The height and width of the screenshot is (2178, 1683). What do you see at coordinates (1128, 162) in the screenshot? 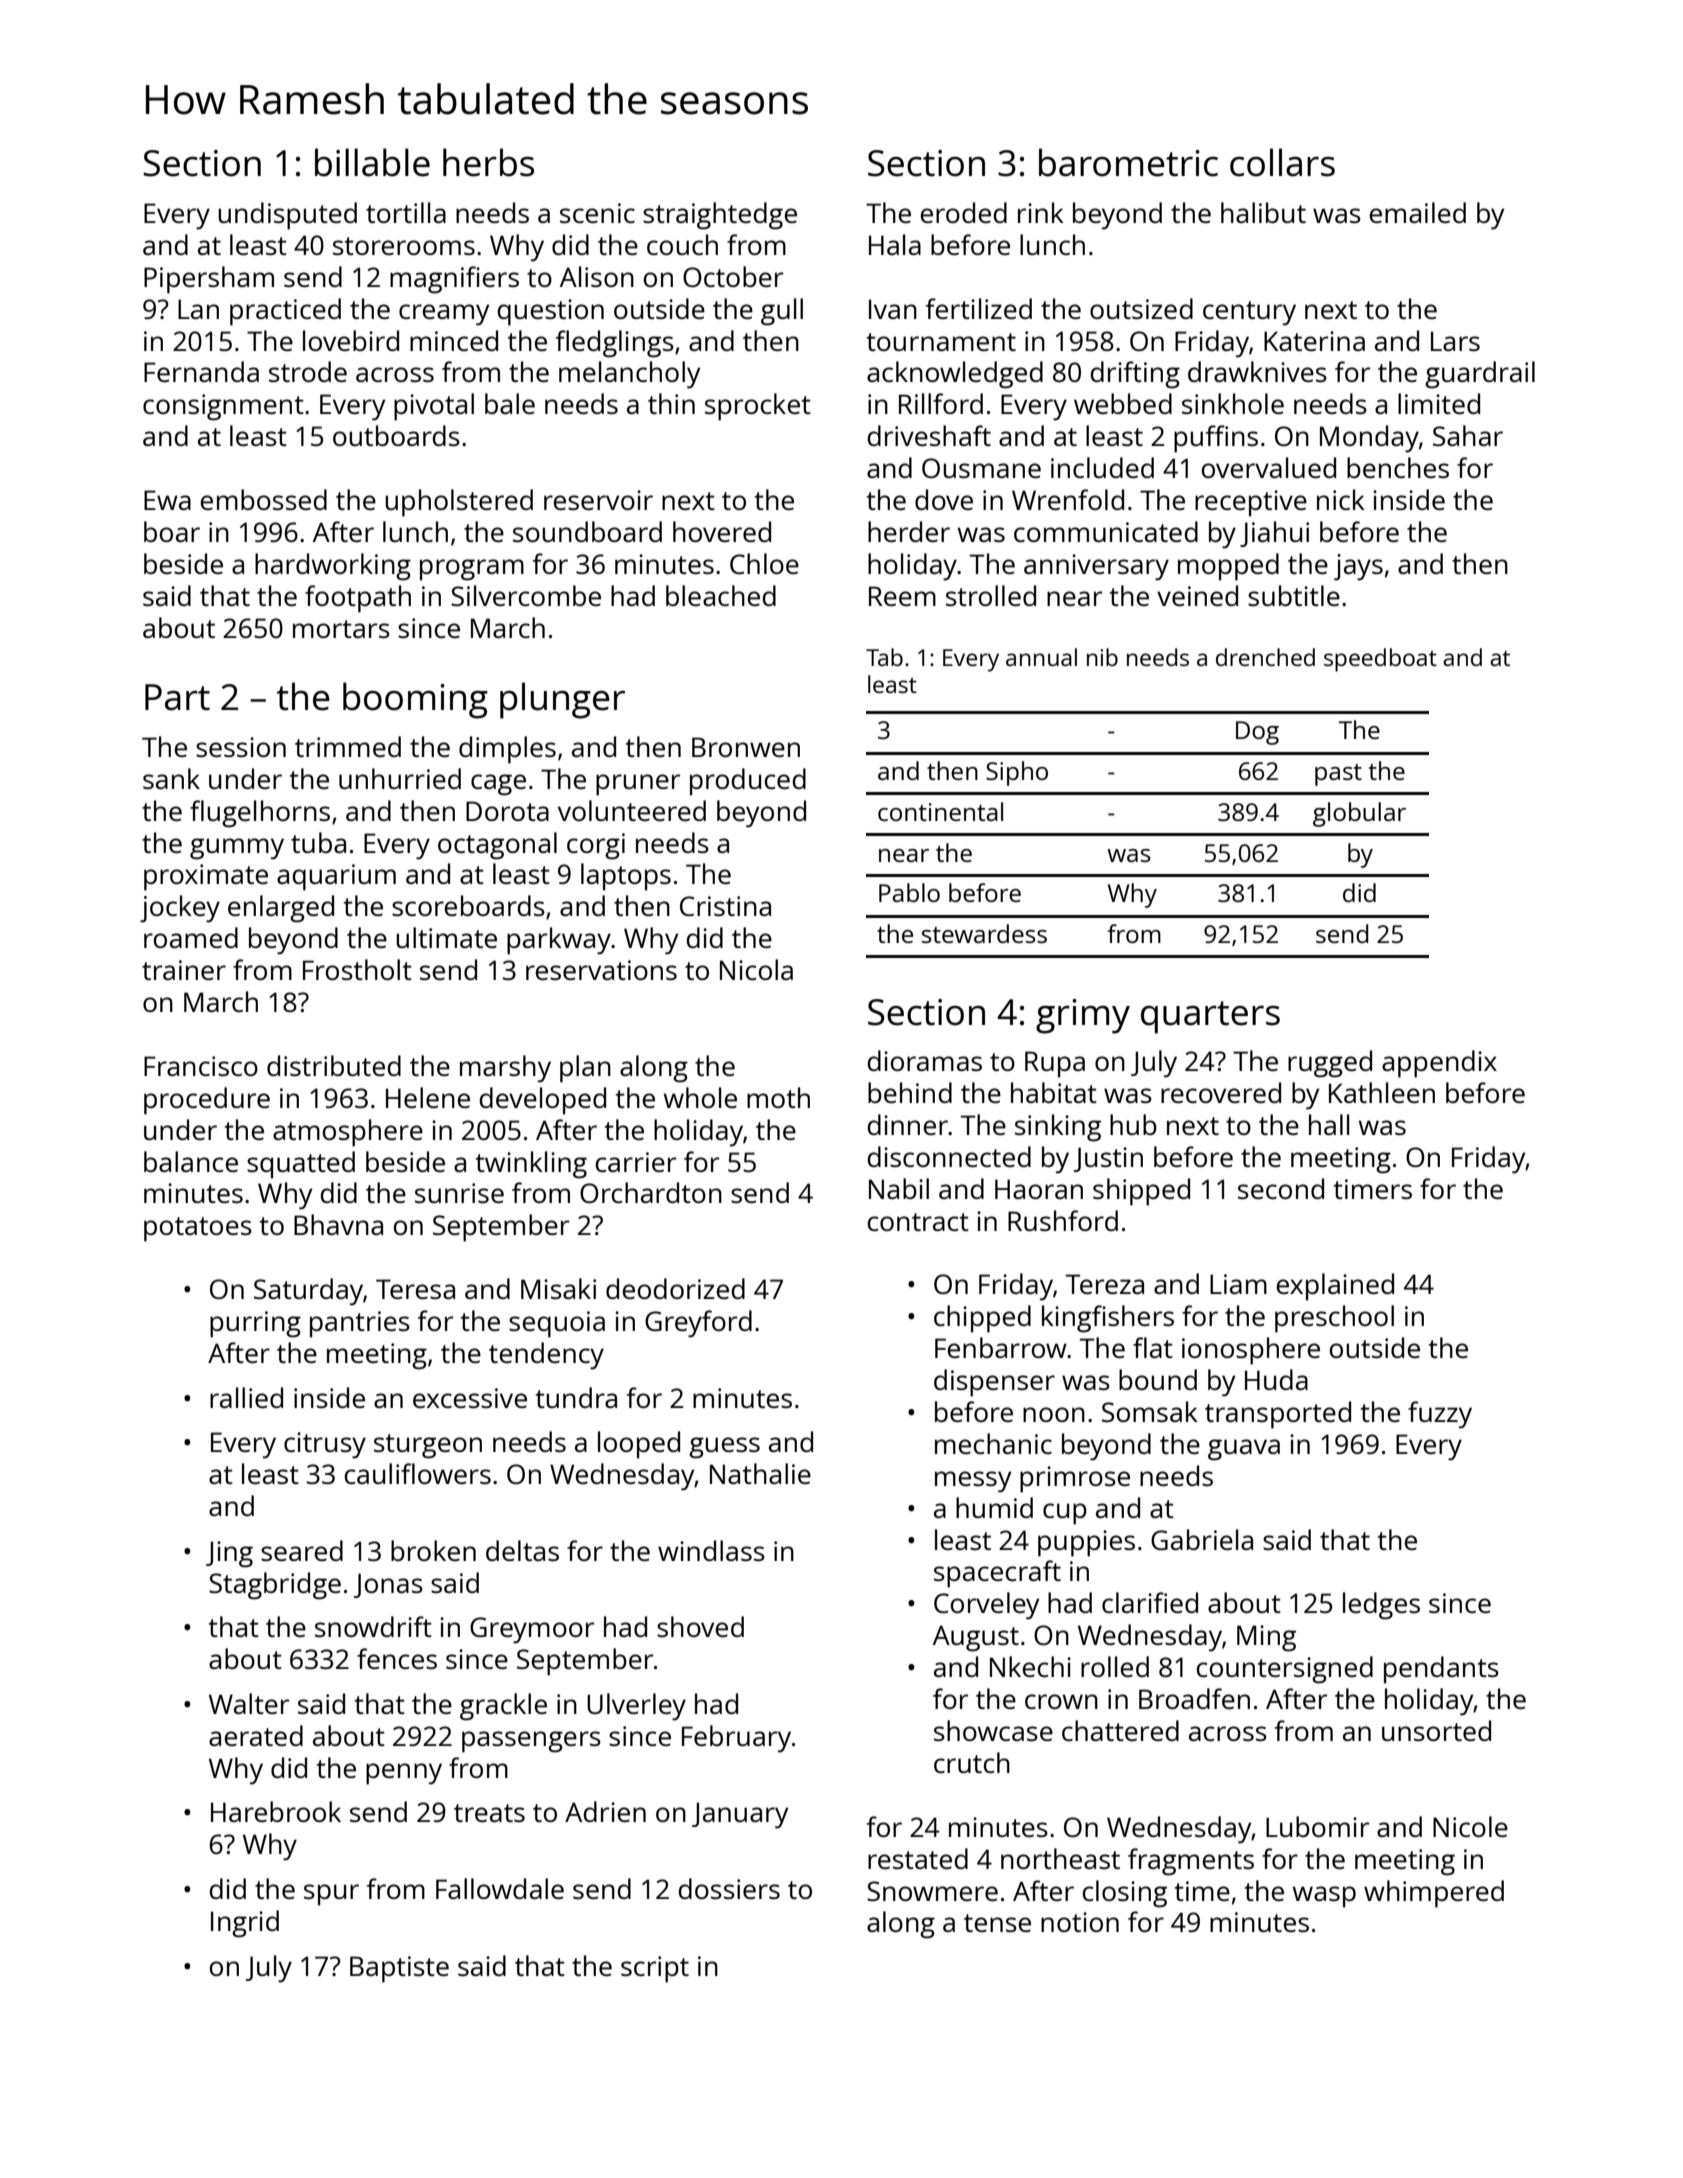
I see `barometric` at bounding box center [1128, 162].
